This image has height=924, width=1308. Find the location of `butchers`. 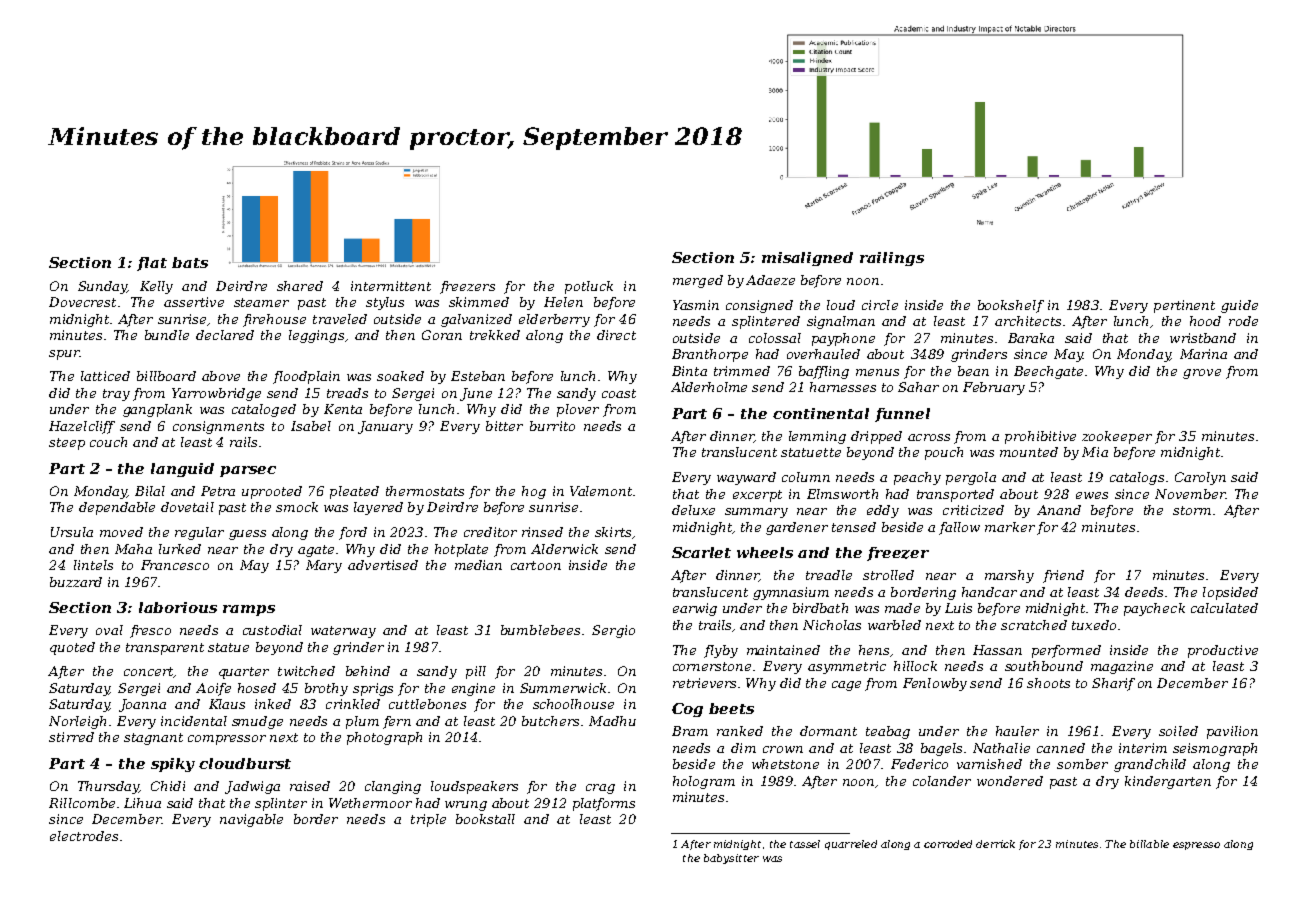

butchers is located at coordinates (550, 721).
